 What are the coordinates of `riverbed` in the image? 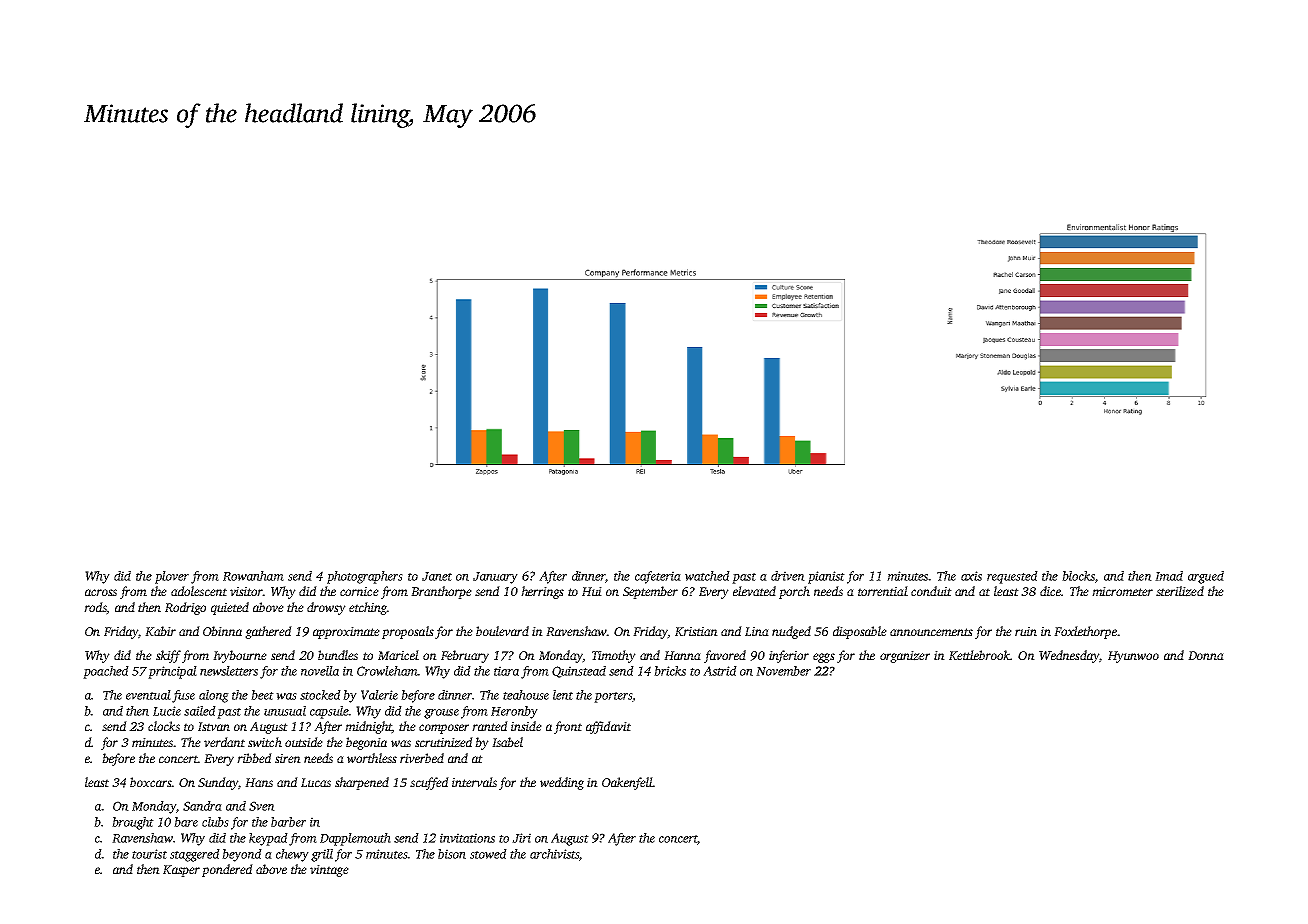 It's located at (422, 758).
